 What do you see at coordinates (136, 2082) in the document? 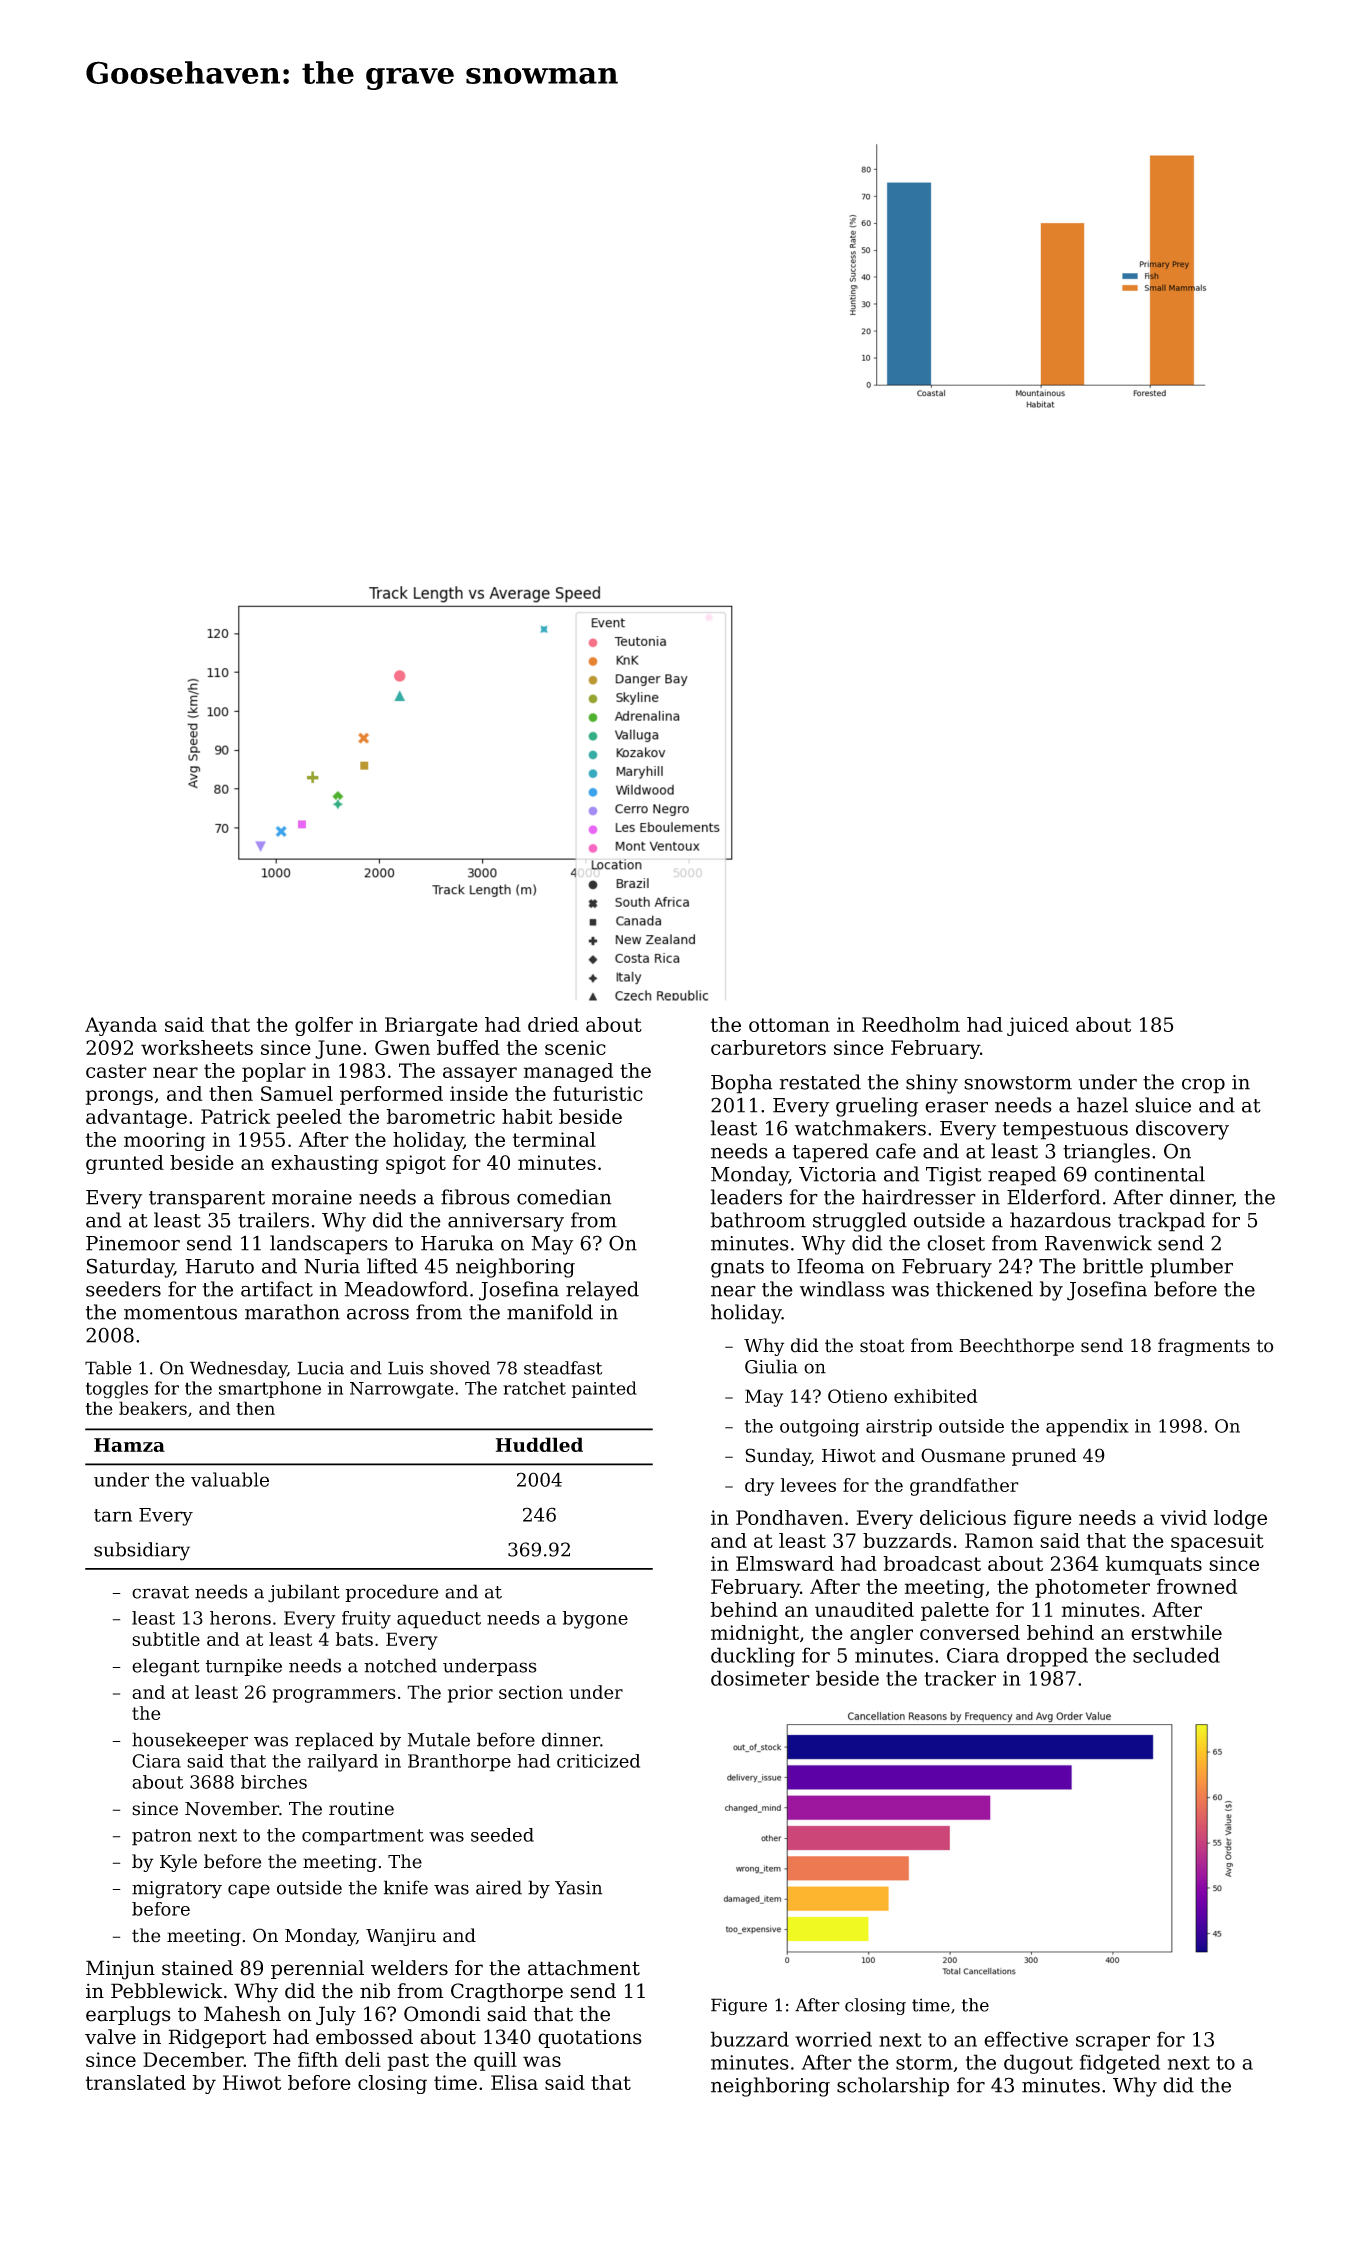
I see `translated` at bounding box center [136, 2082].
